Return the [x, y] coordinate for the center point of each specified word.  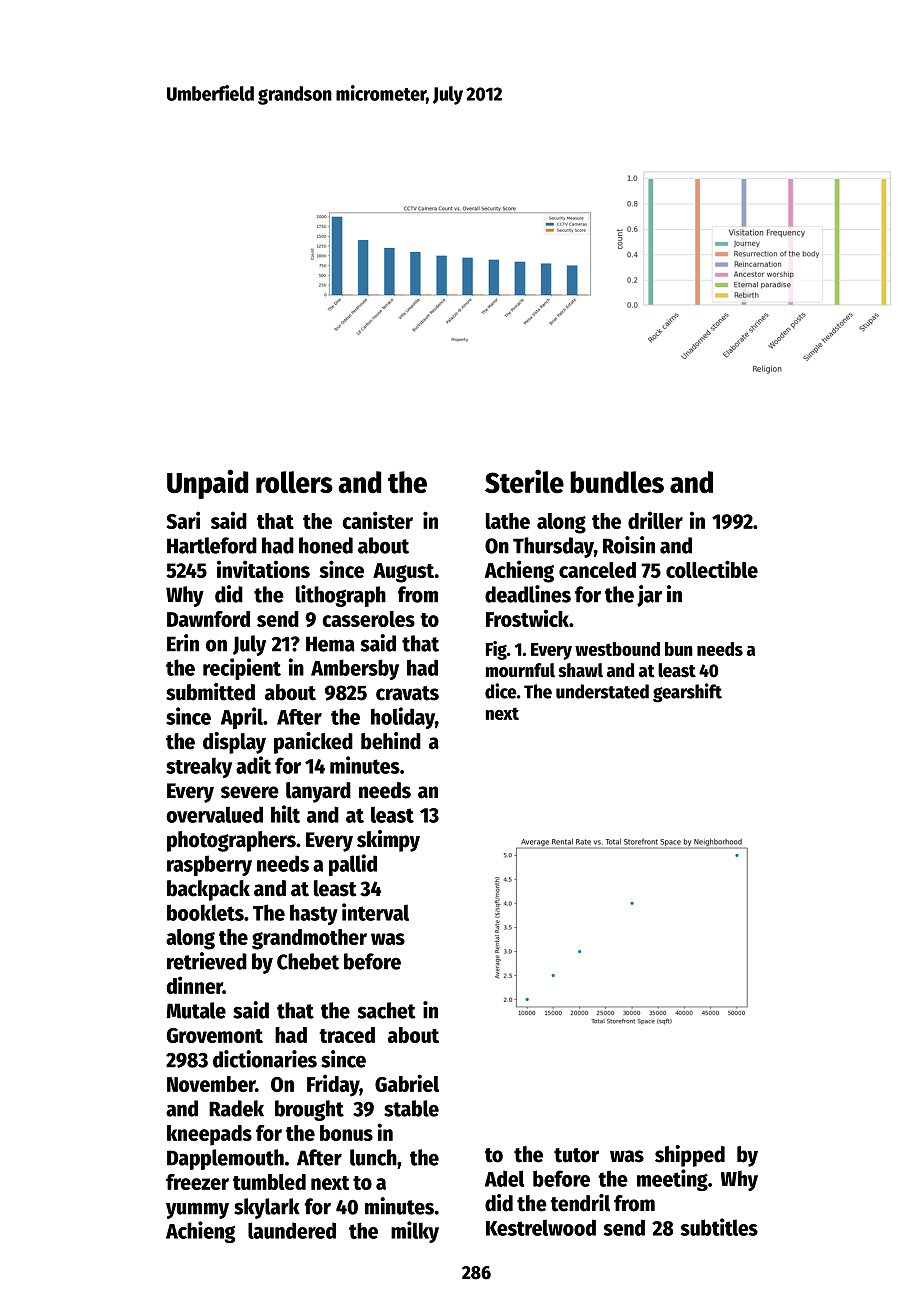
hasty [314, 914]
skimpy [388, 841]
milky [415, 1232]
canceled [597, 570]
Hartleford [212, 545]
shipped [690, 1156]
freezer [197, 1182]
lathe [508, 521]
